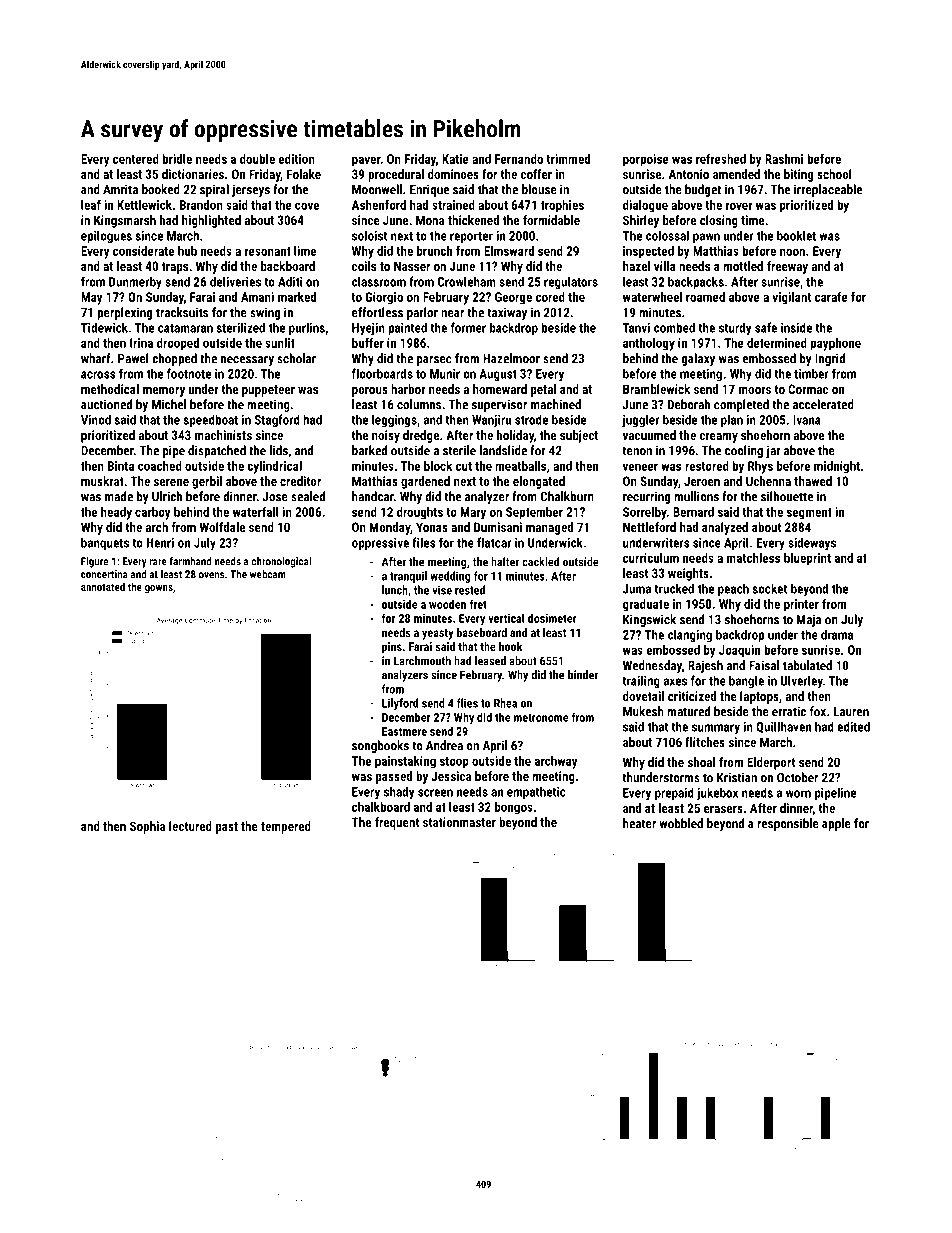 Image resolution: width=952 pixels, height=1233 pixels. Describe the element at coordinates (147, 827) in the page. I see `Sophia` at that location.
